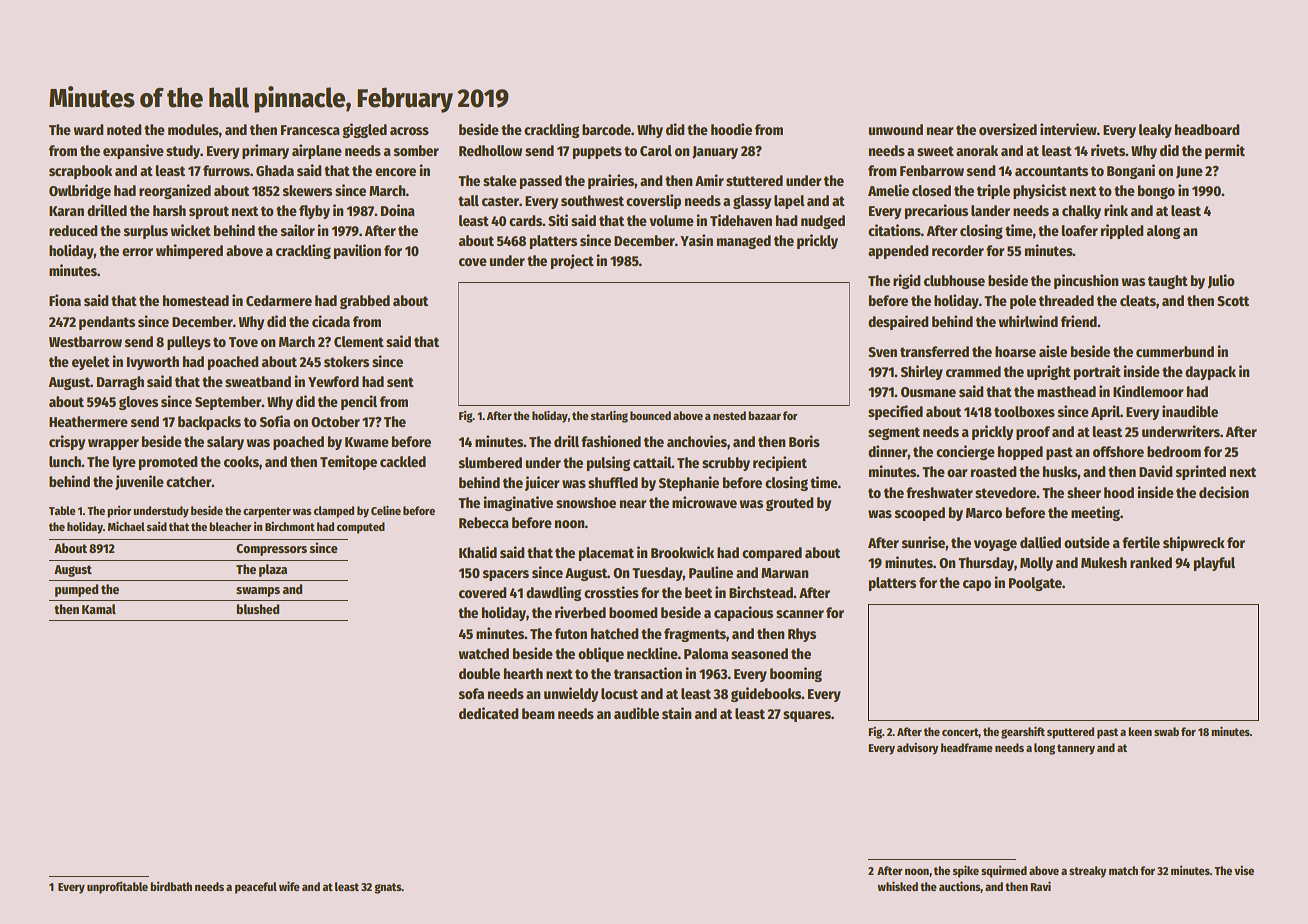  I want to click on birdbath, so click(171, 886).
